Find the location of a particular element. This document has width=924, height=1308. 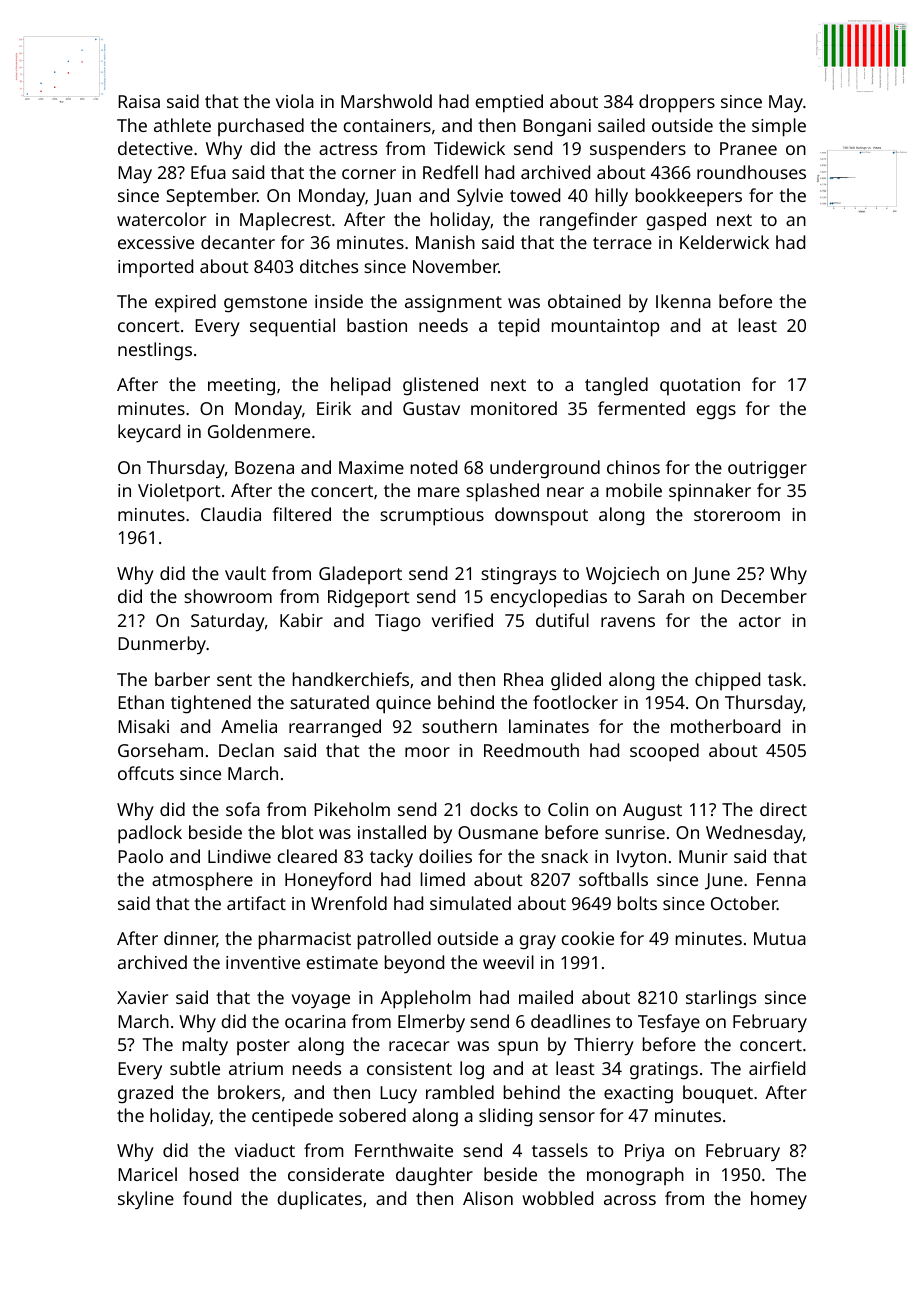

skyline is located at coordinates (146, 1200).
